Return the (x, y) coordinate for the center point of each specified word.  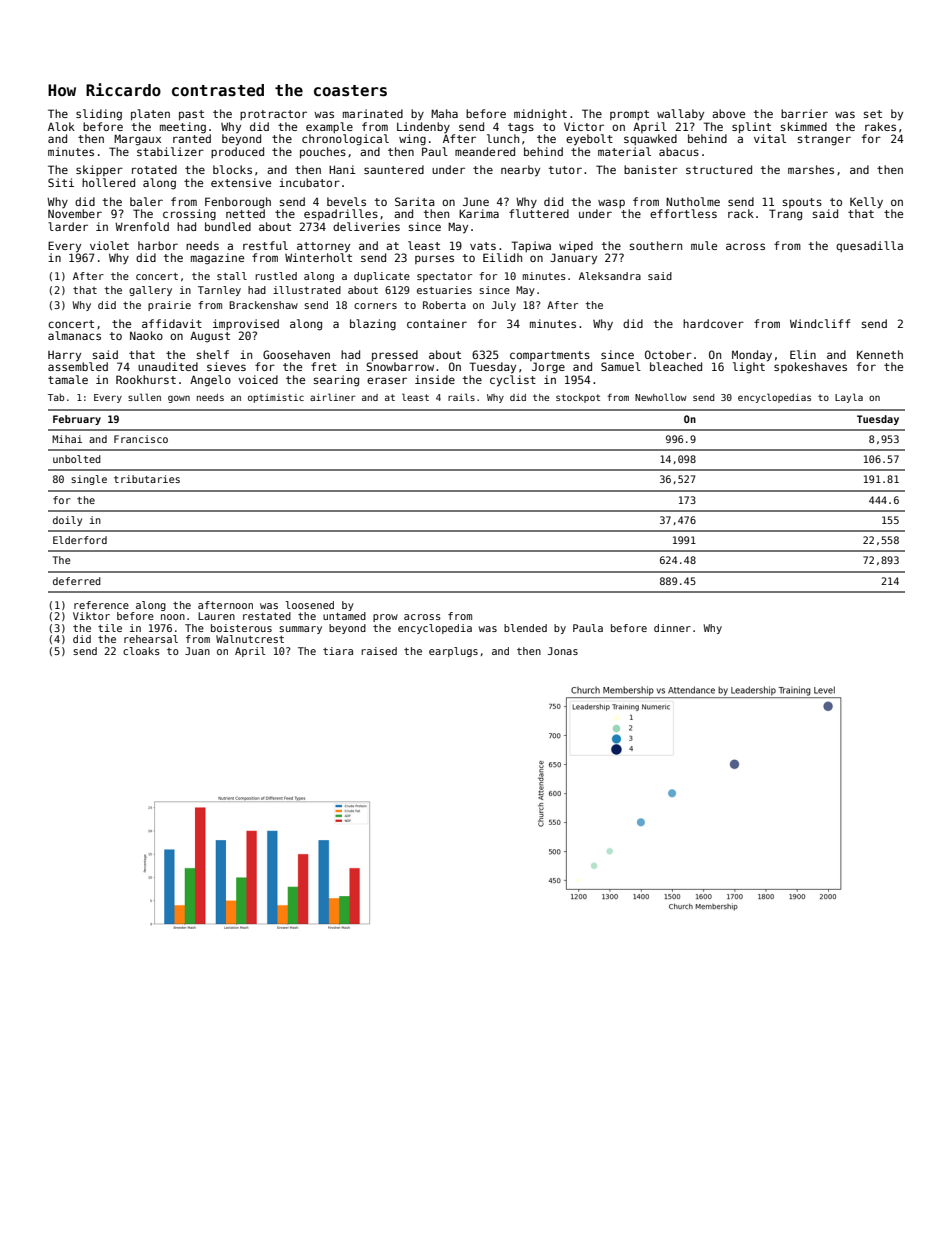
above (728, 113)
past (191, 115)
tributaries (147, 479)
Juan (197, 651)
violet (109, 245)
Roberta (444, 305)
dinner (672, 628)
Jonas (563, 651)
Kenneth (880, 354)
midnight (540, 115)
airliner (333, 397)
